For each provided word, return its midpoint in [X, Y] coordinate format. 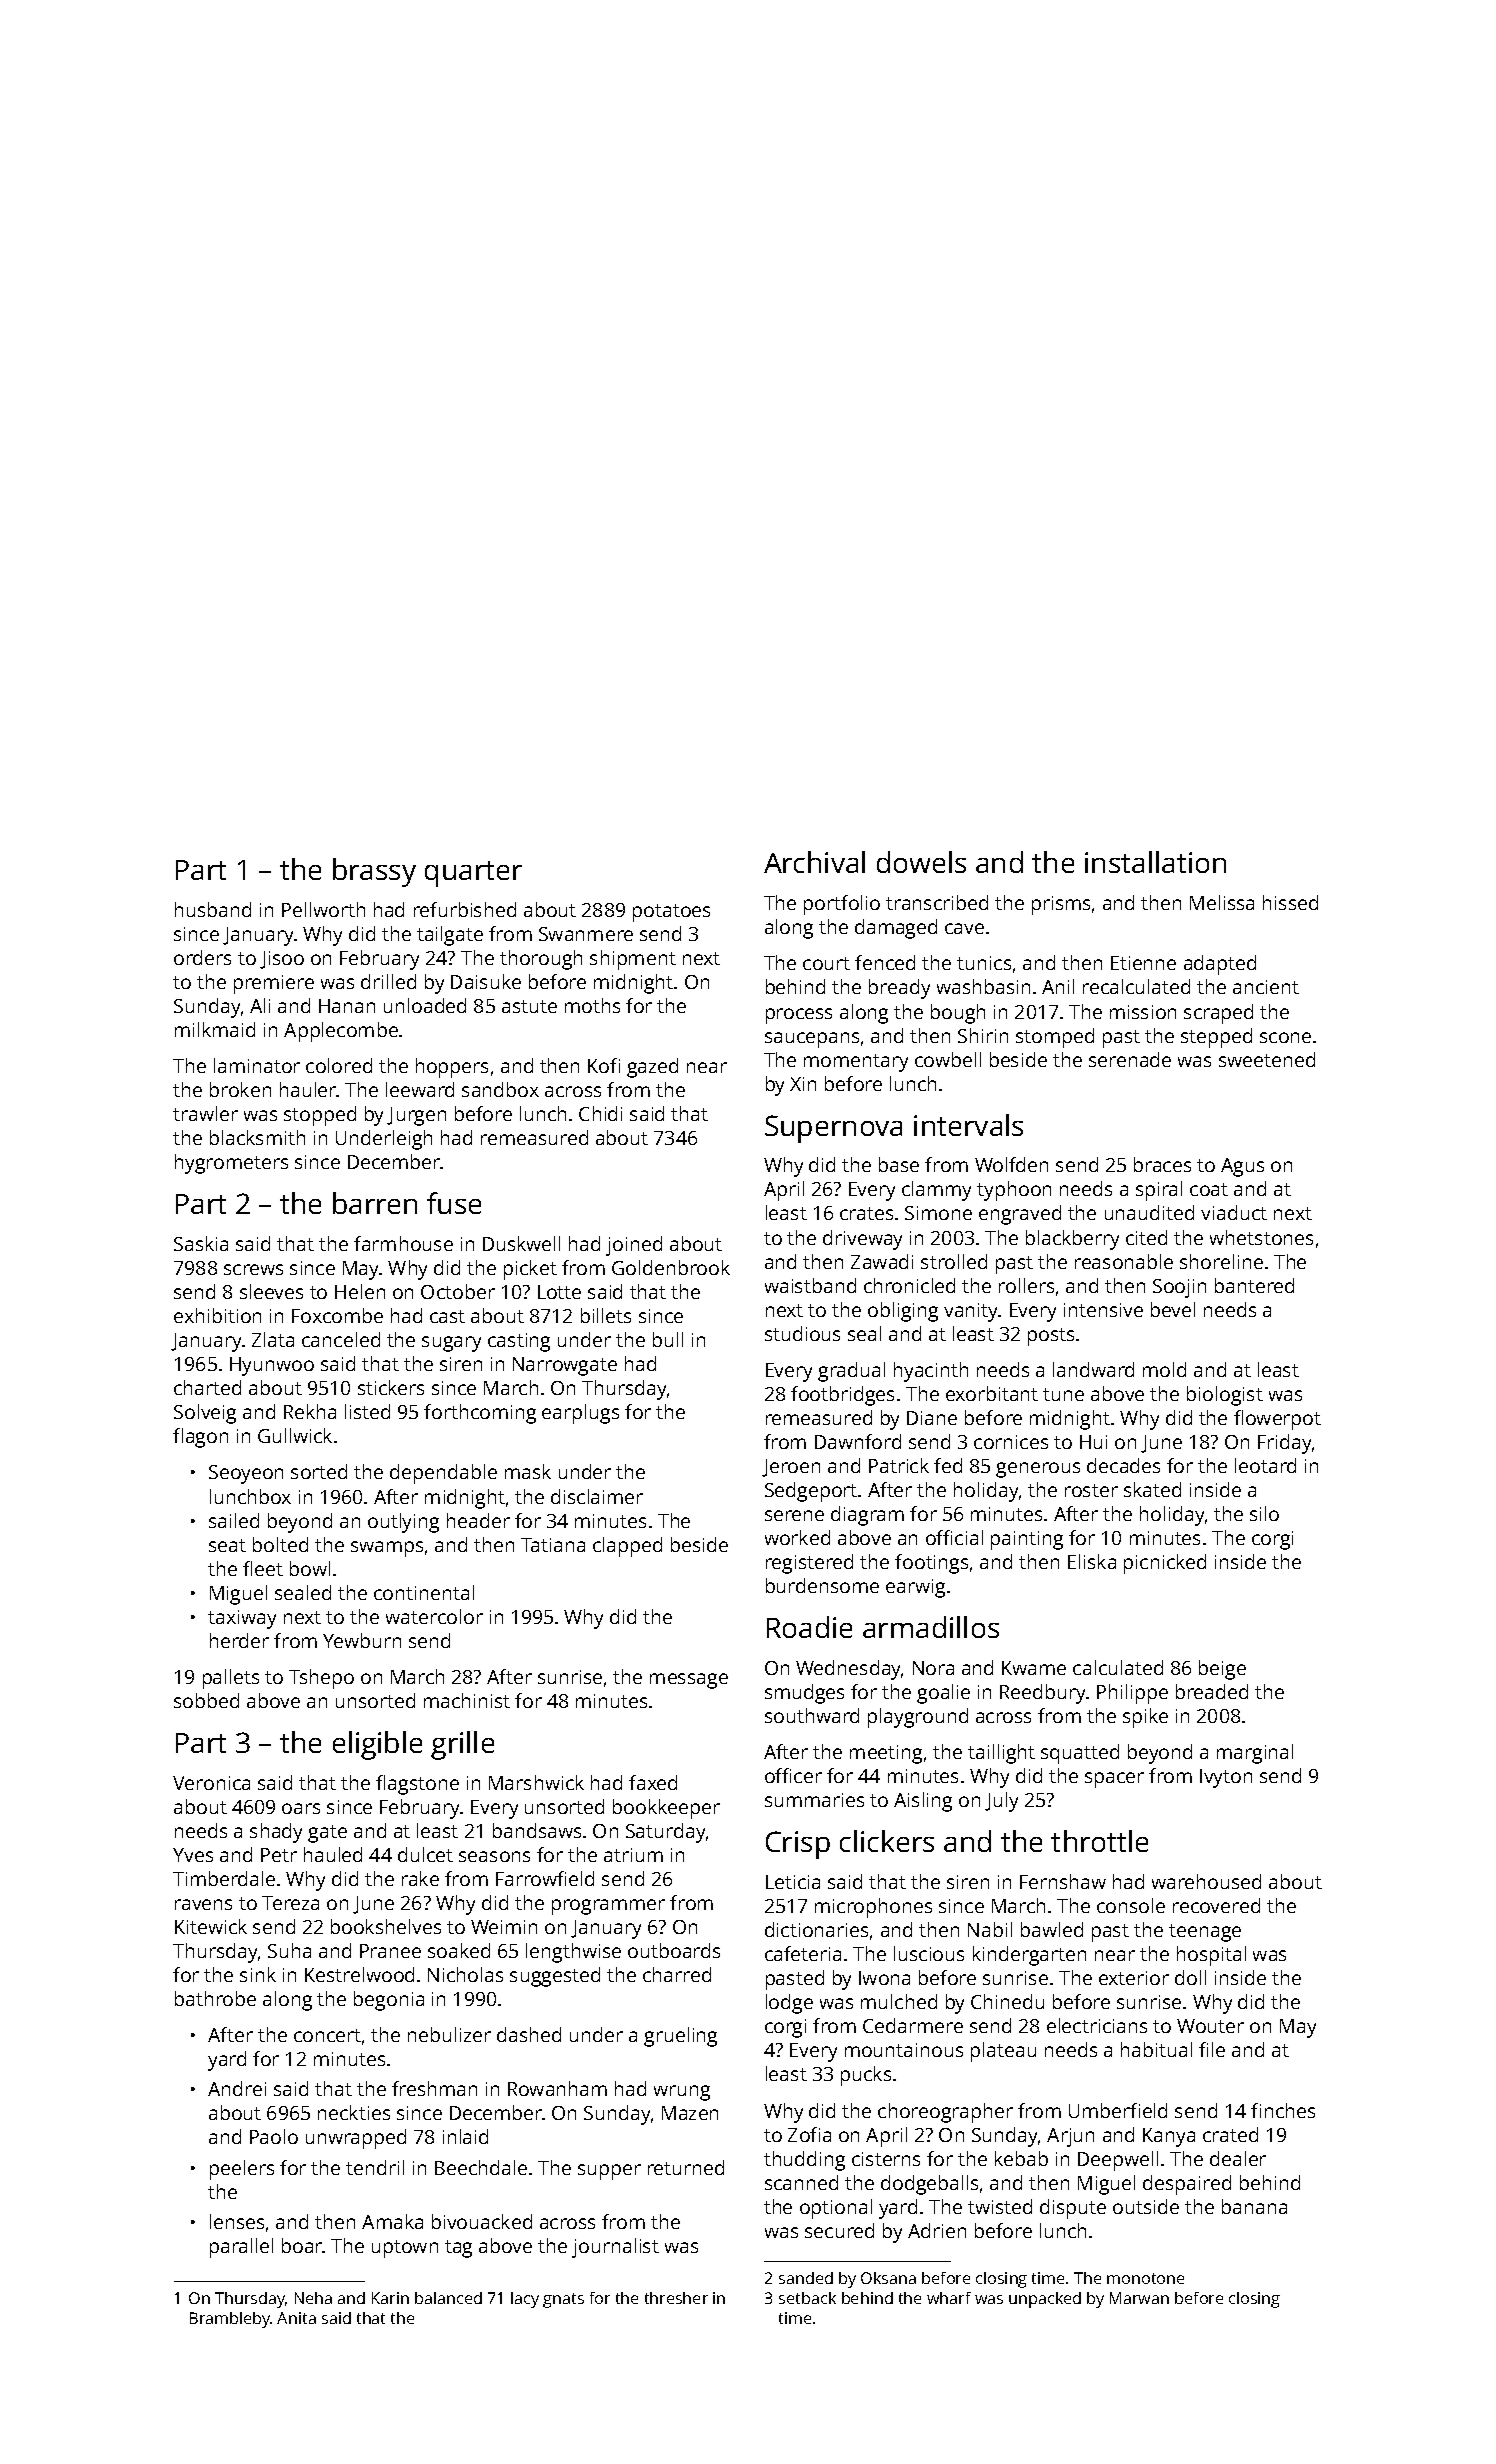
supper [609, 2172]
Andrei [237, 2088]
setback [807, 2298]
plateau [1003, 2052]
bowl [310, 1568]
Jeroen [791, 1468]
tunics [984, 963]
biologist [1225, 1396]
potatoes [671, 913]
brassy [374, 872]
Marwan [1139, 2298]
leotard [1265, 1465]
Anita [296, 2318]
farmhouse [403, 1243]
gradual [851, 1372]
